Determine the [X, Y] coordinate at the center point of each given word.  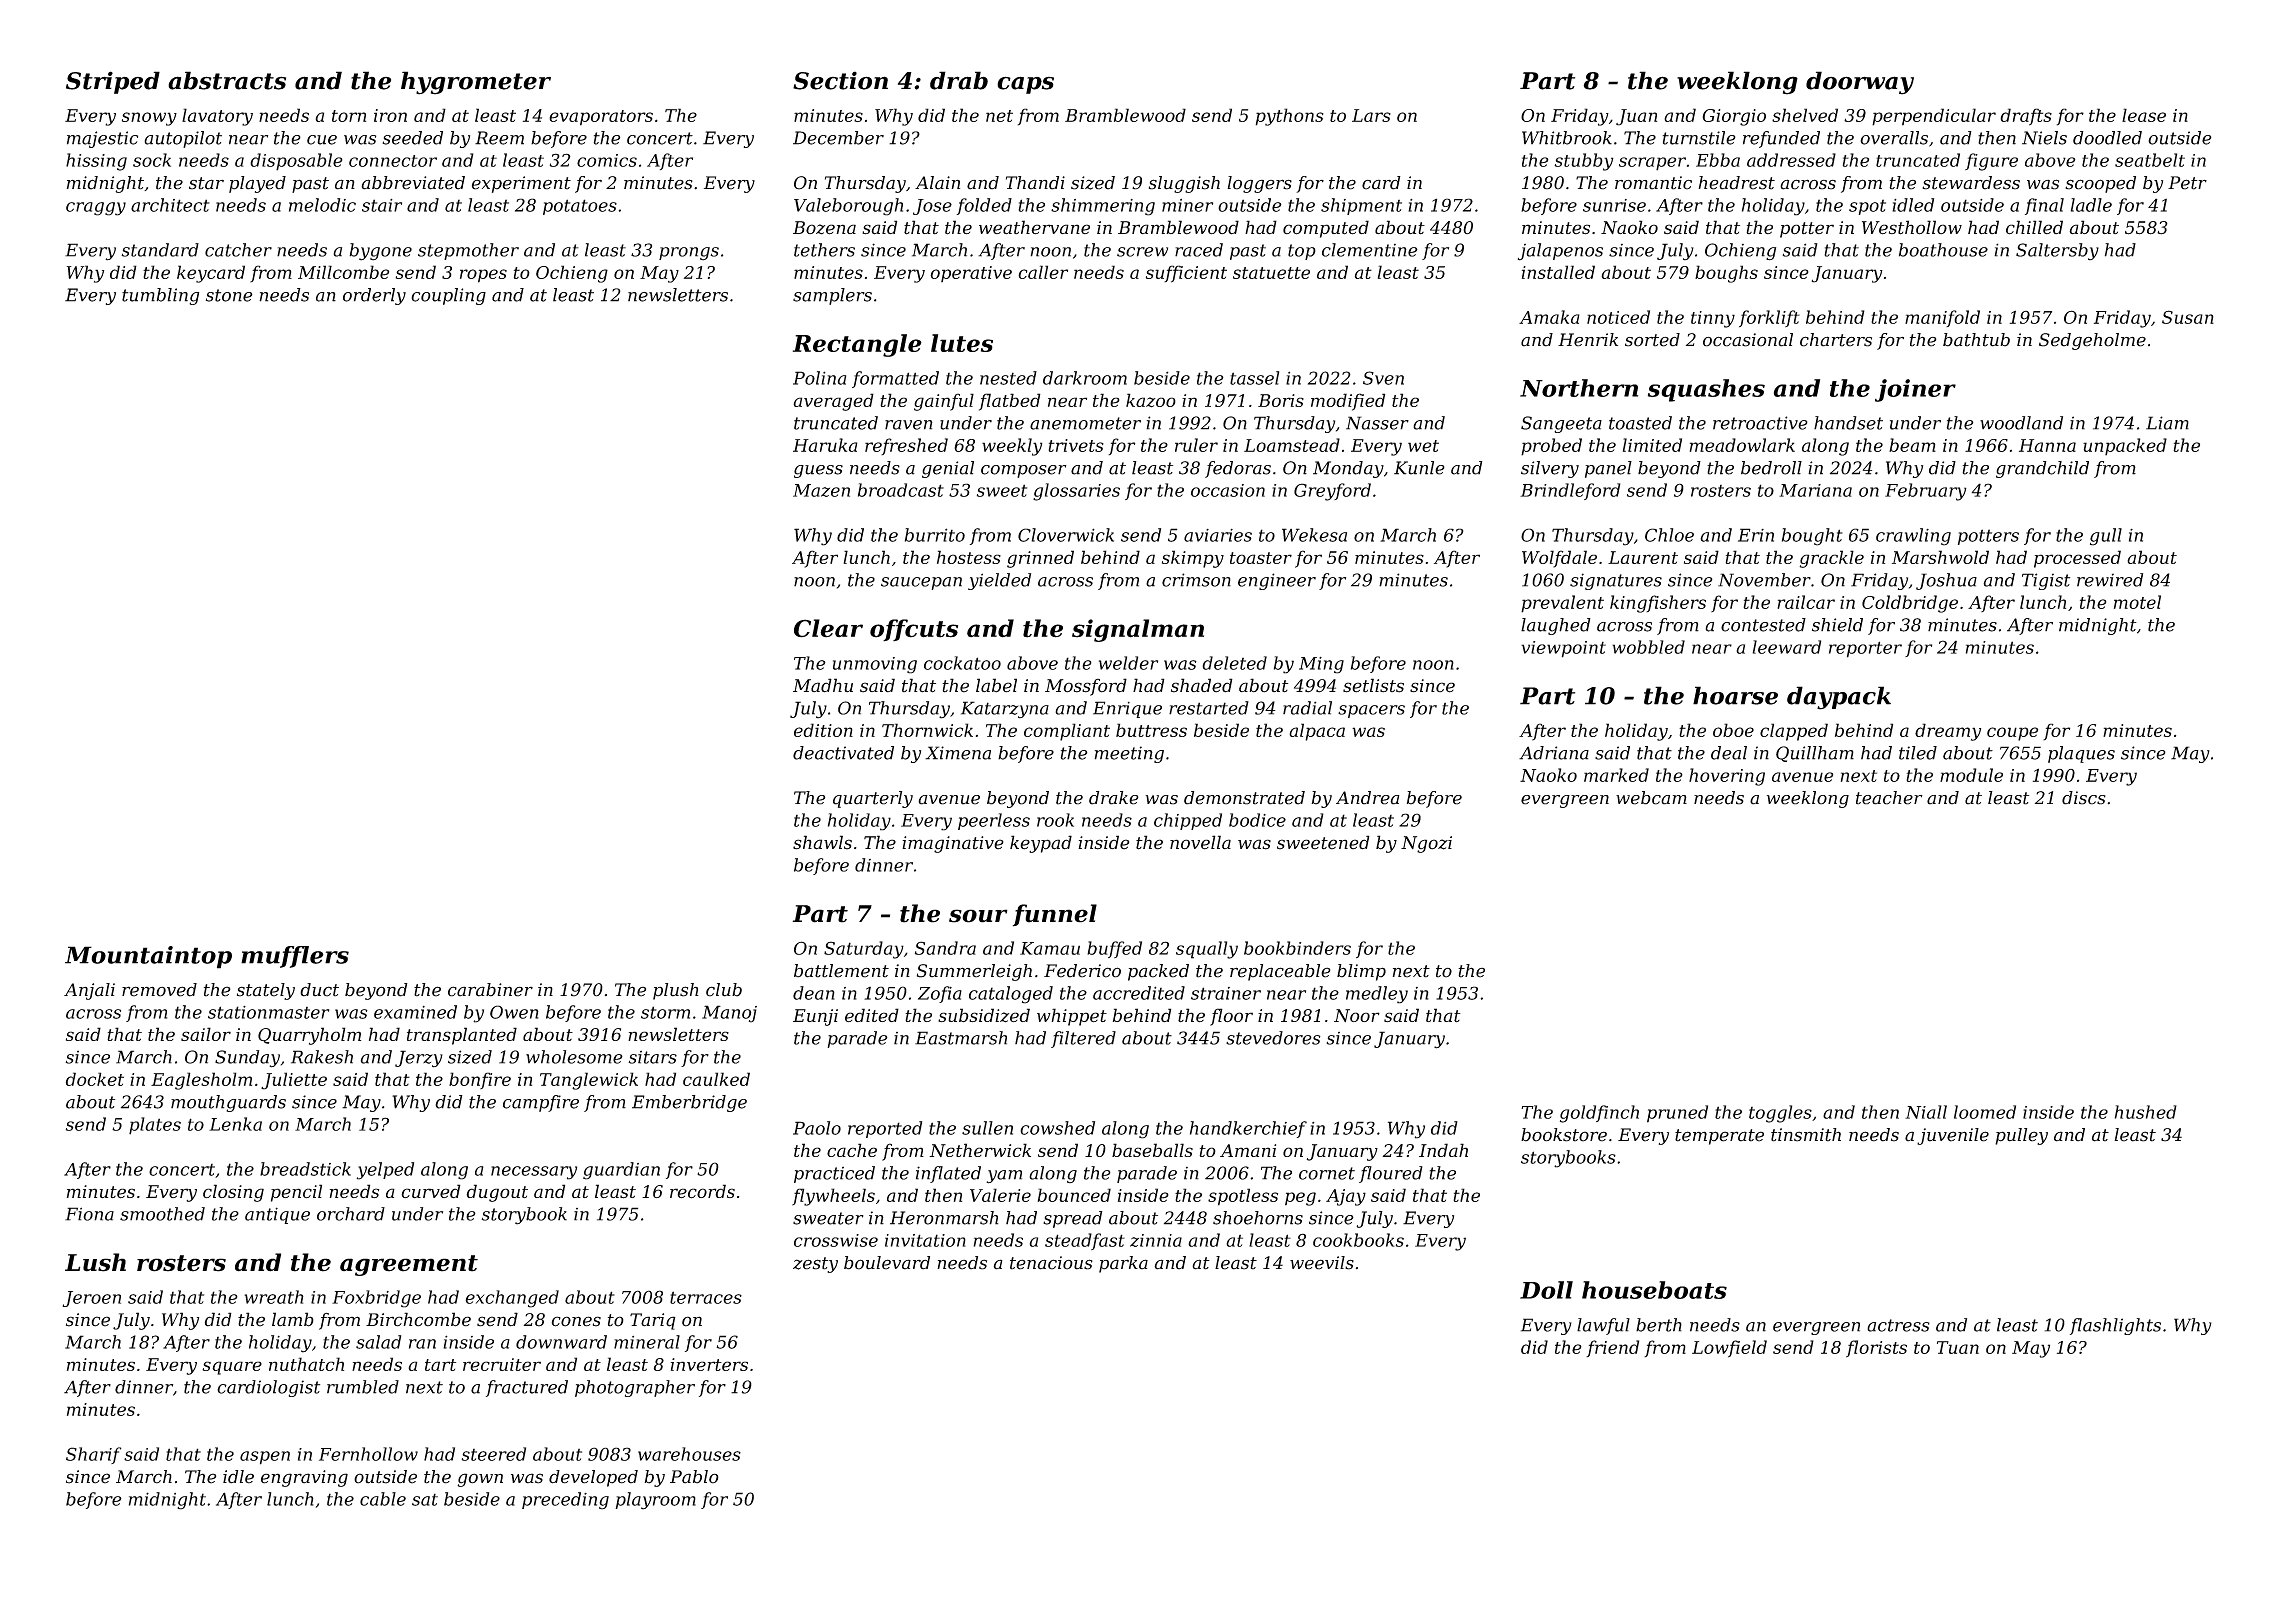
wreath [274, 1297]
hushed [2146, 1112]
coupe [2012, 734]
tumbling [160, 296]
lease [2144, 115]
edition [823, 730]
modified [1348, 402]
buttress [1151, 730]
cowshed [1057, 1128]
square [232, 1368]
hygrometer [476, 83]
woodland [2021, 423]
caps [1025, 85]
